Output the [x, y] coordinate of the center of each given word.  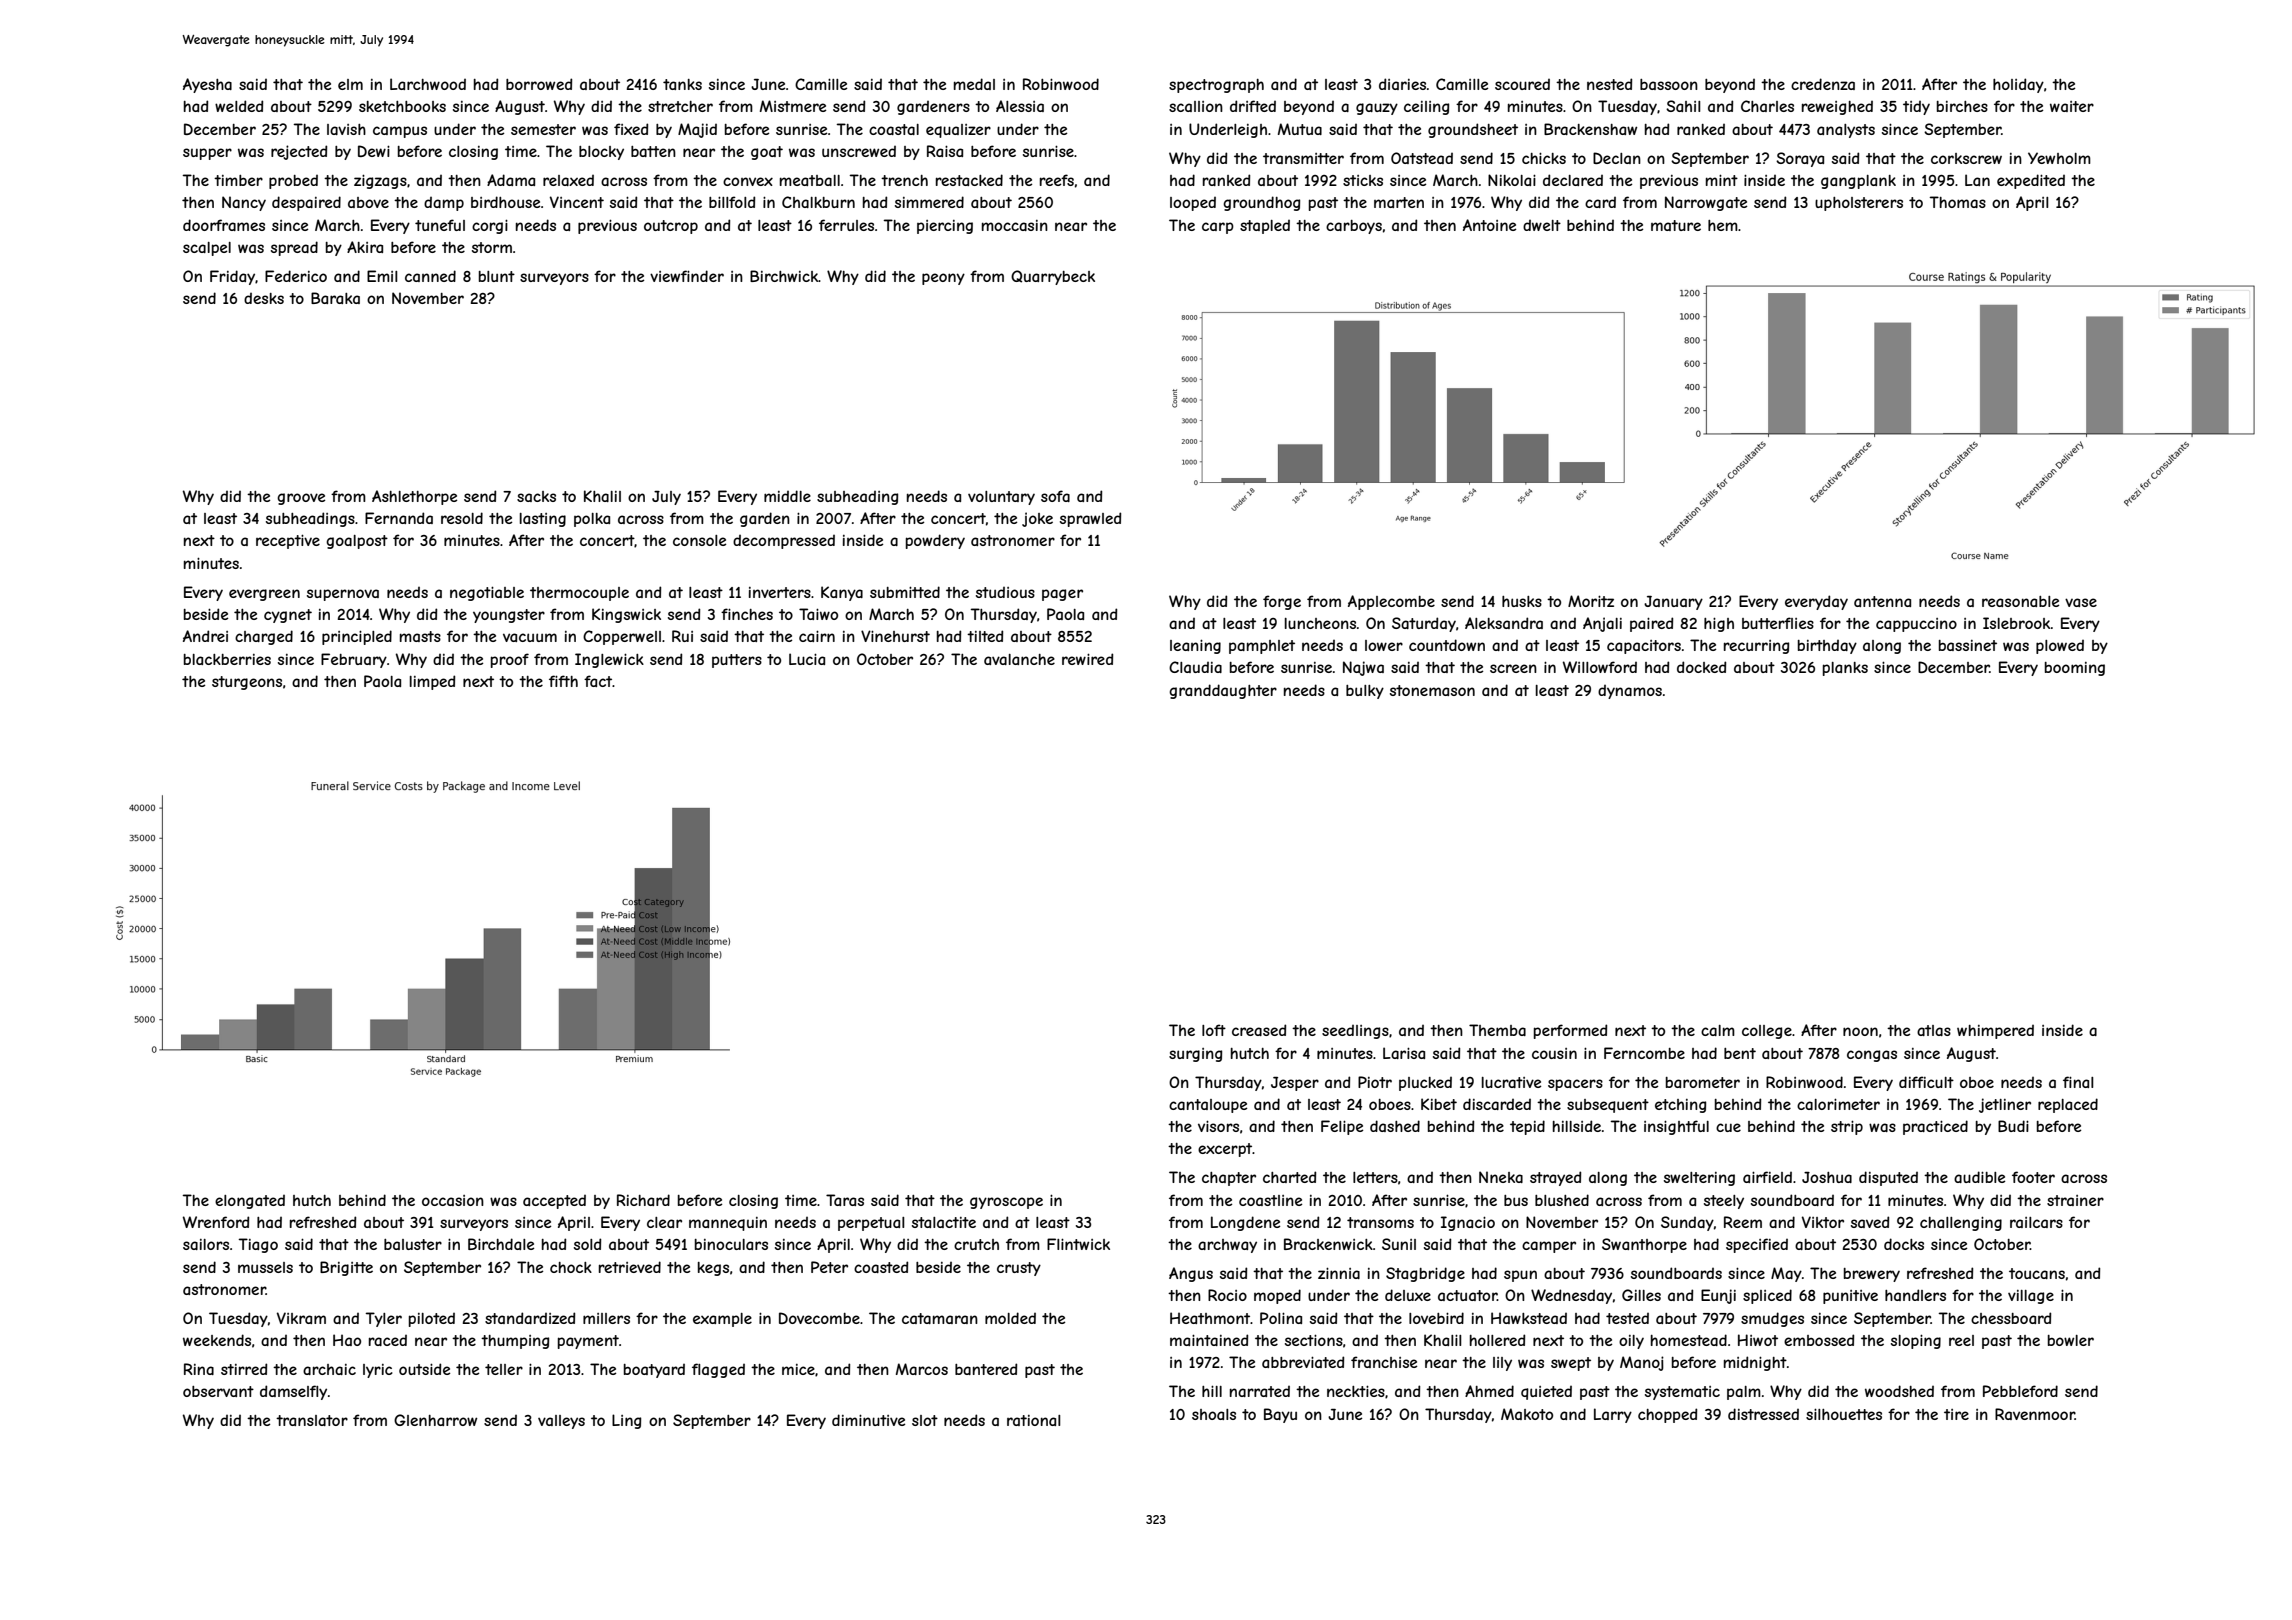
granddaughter [1223, 691]
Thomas [1957, 202]
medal [974, 84]
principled [357, 637]
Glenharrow [435, 1420]
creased [1259, 1030]
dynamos [1630, 692]
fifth [563, 681]
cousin [1554, 1053]
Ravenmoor [2035, 1414]
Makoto [1527, 1414]
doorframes [224, 225]
